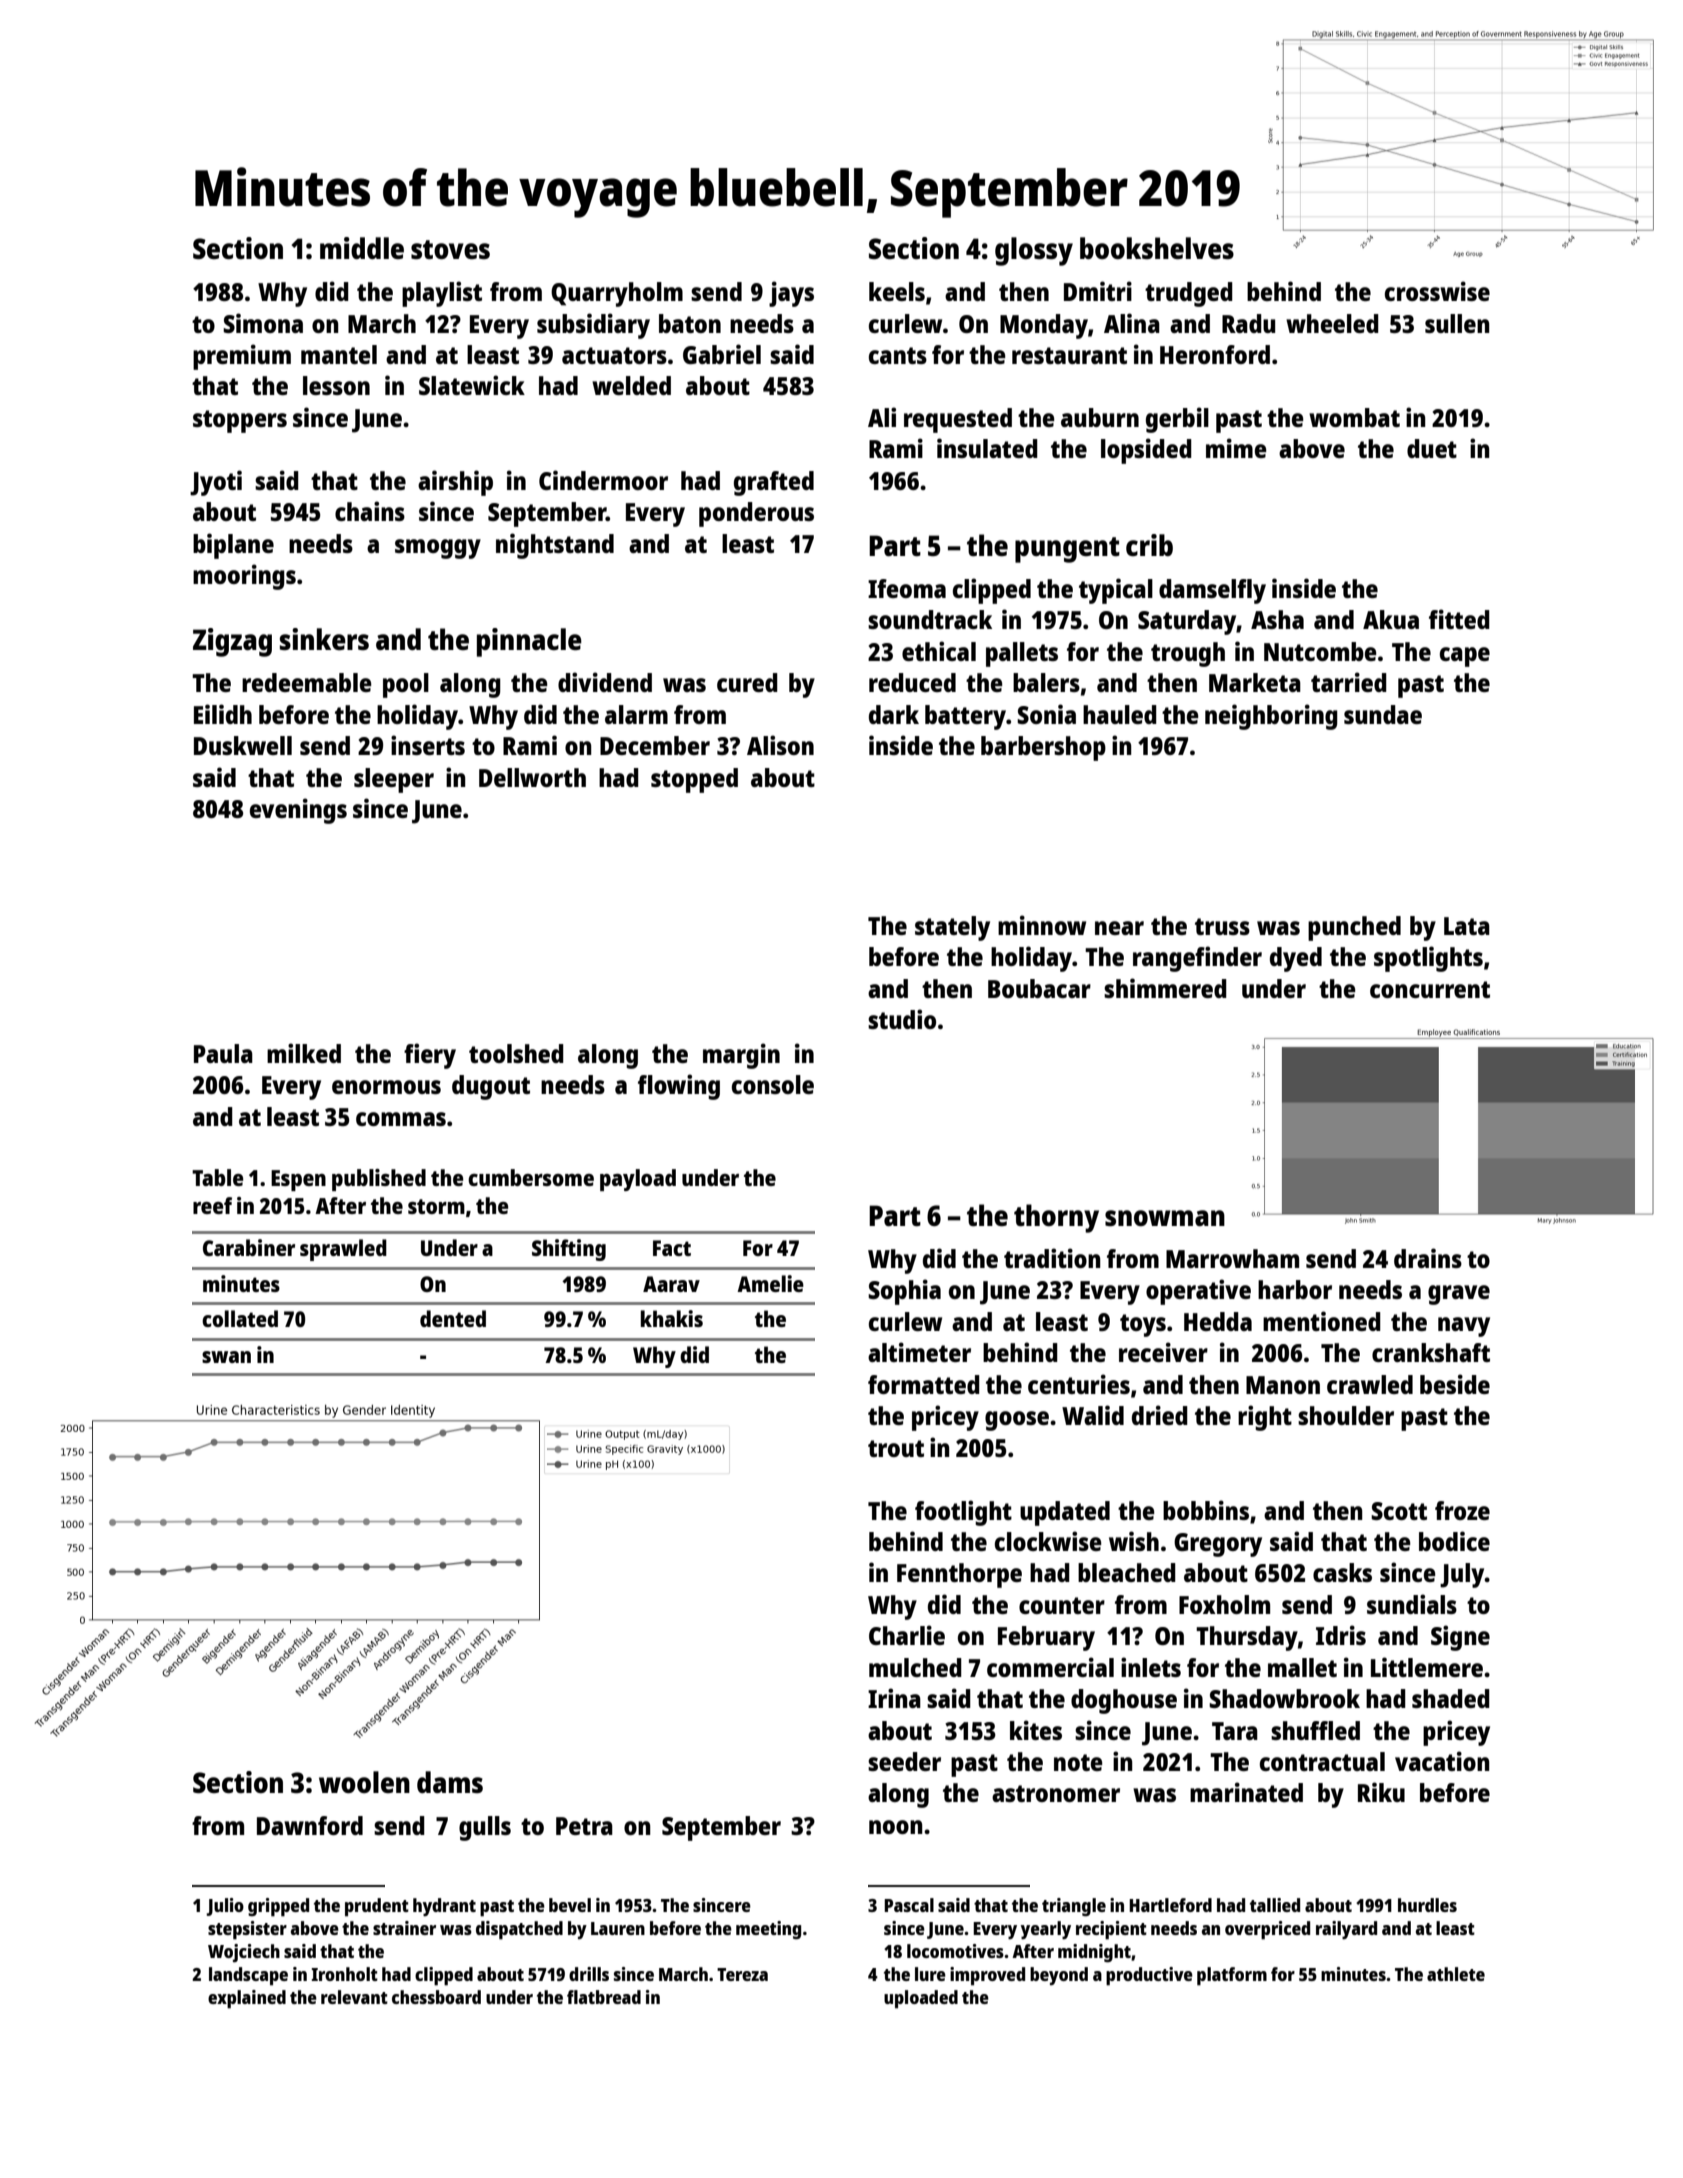 This image has height=2178, width=1683. What do you see at coordinates (1295, 1289) in the image?
I see `harbor` at bounding box center [1295, 1289].
